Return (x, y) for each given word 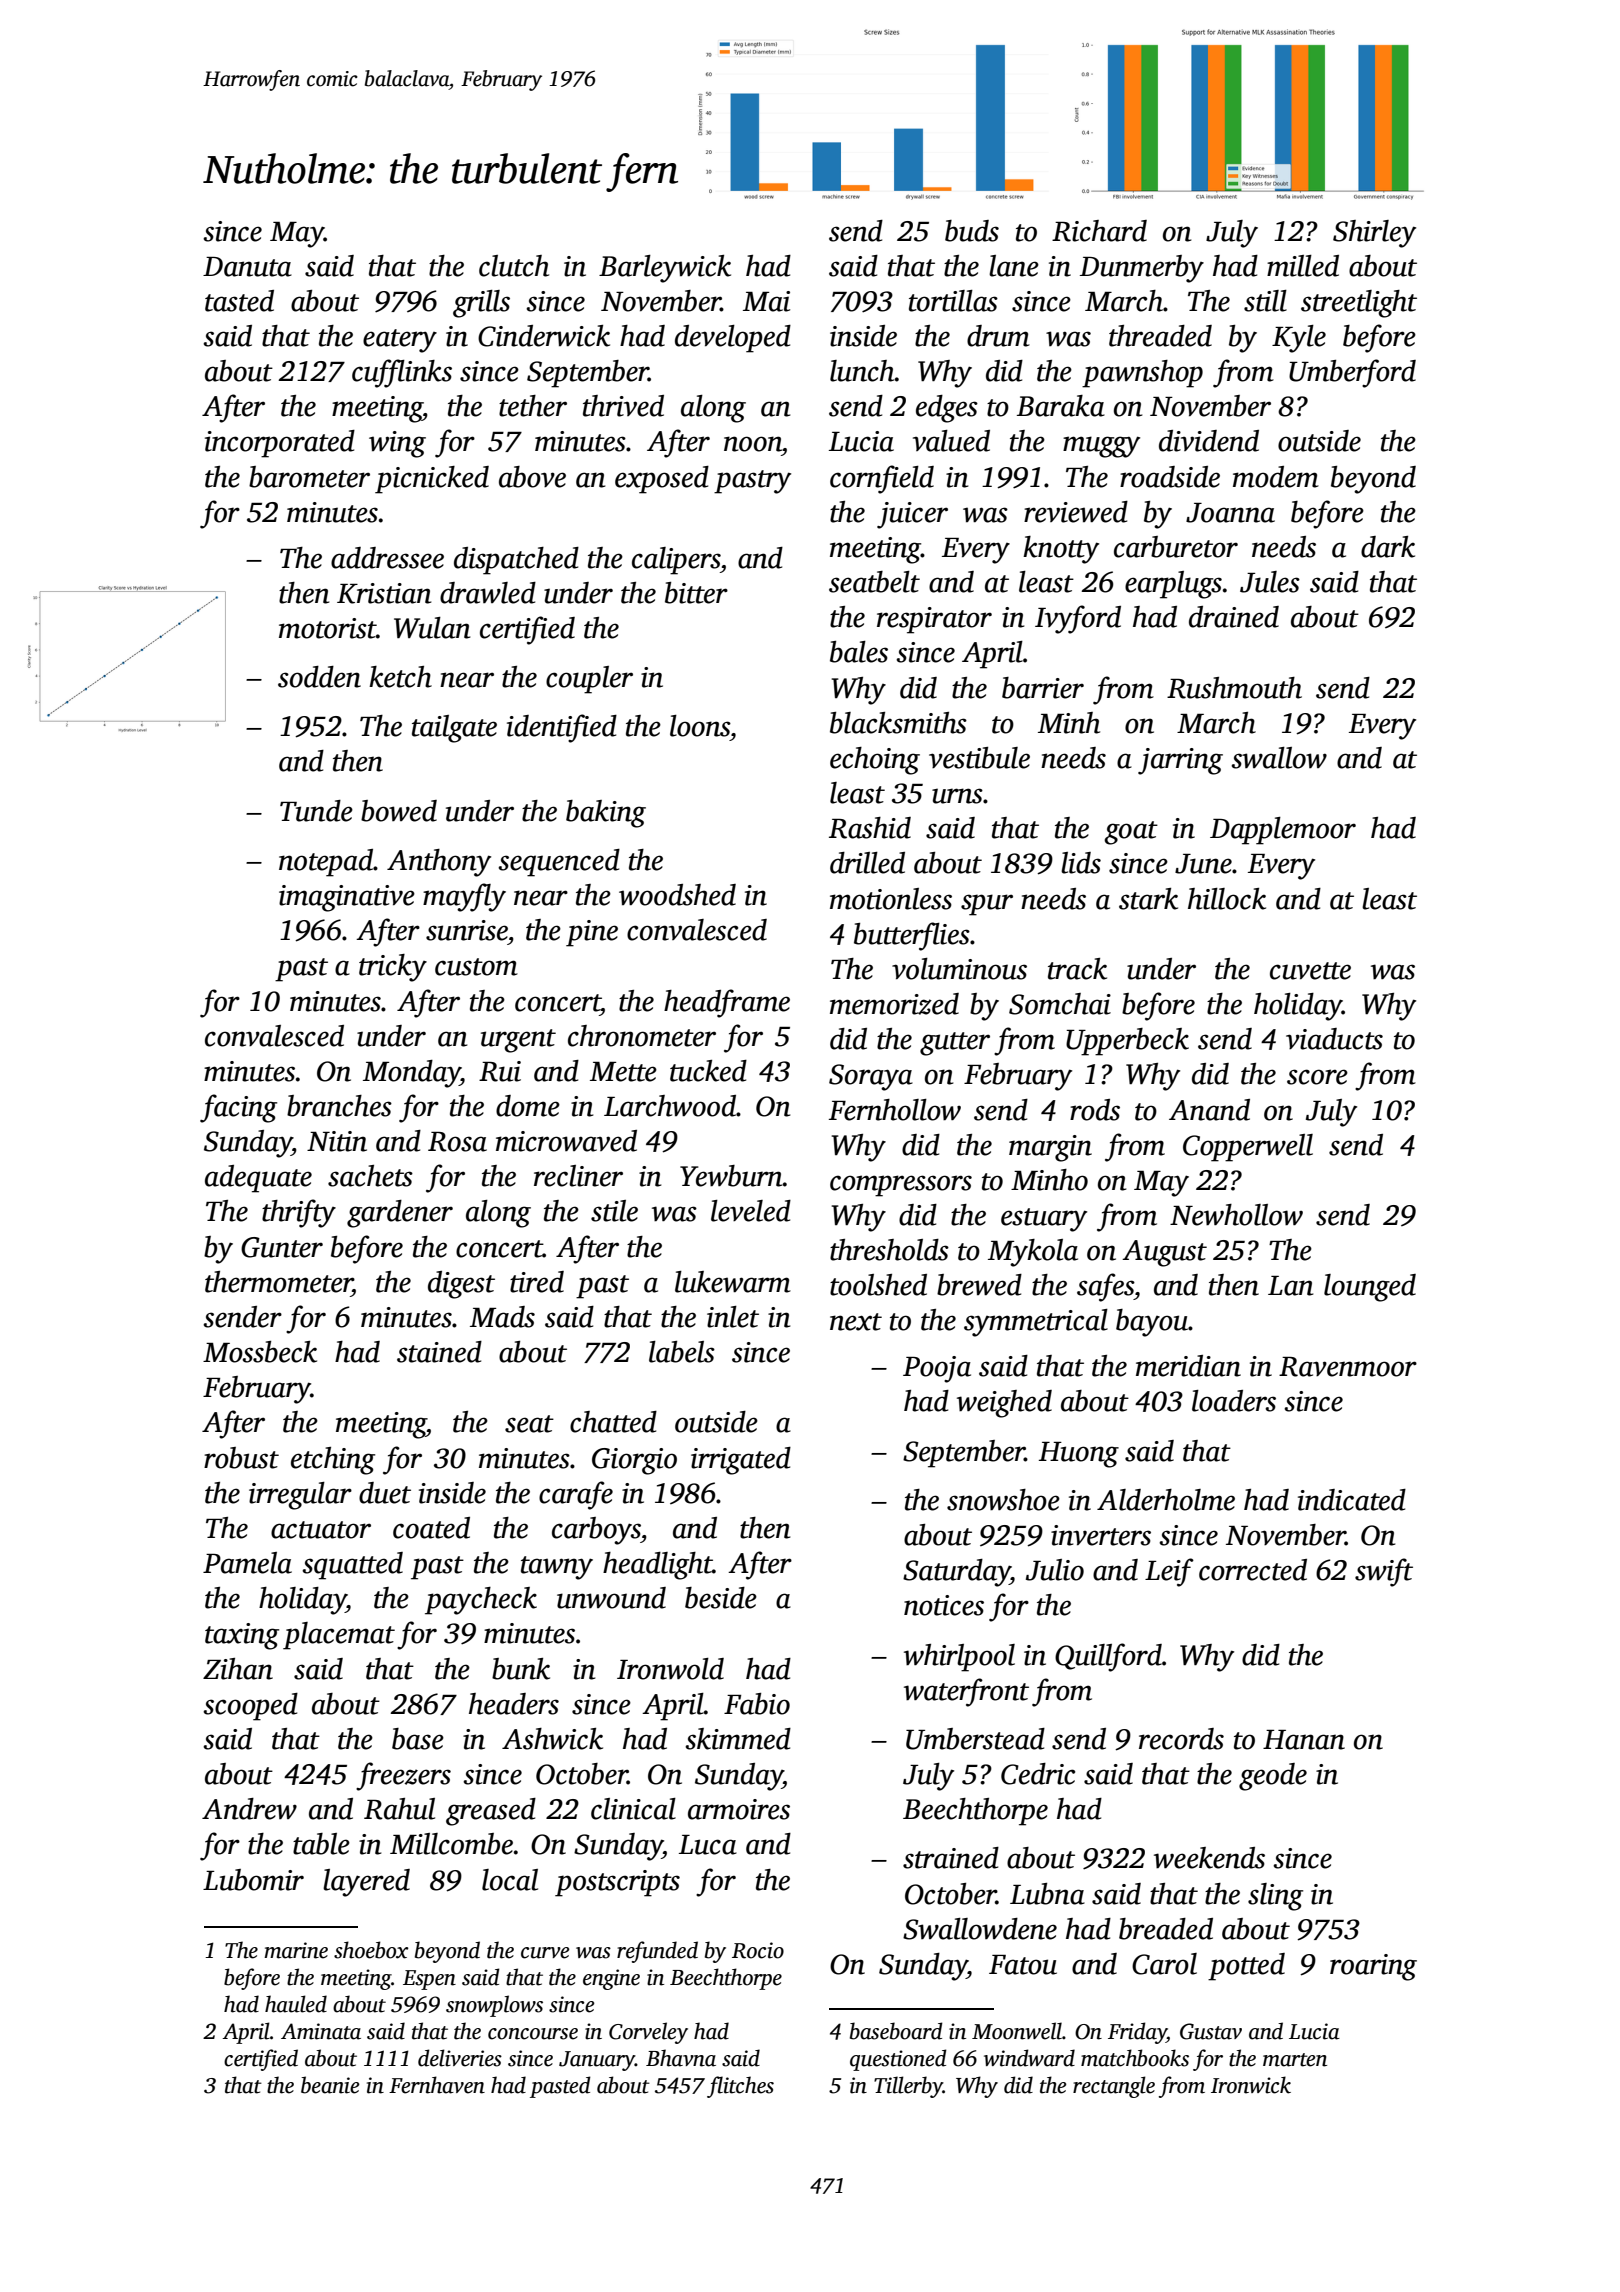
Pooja (937, 1369)
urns (957, 796)
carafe (576, 1495)
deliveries (460, 2058)
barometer (309, 477)
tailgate (454, 729)
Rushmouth (1234, 688)
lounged (1370, 1288)
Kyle (1299, 339)
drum (998, 336)
